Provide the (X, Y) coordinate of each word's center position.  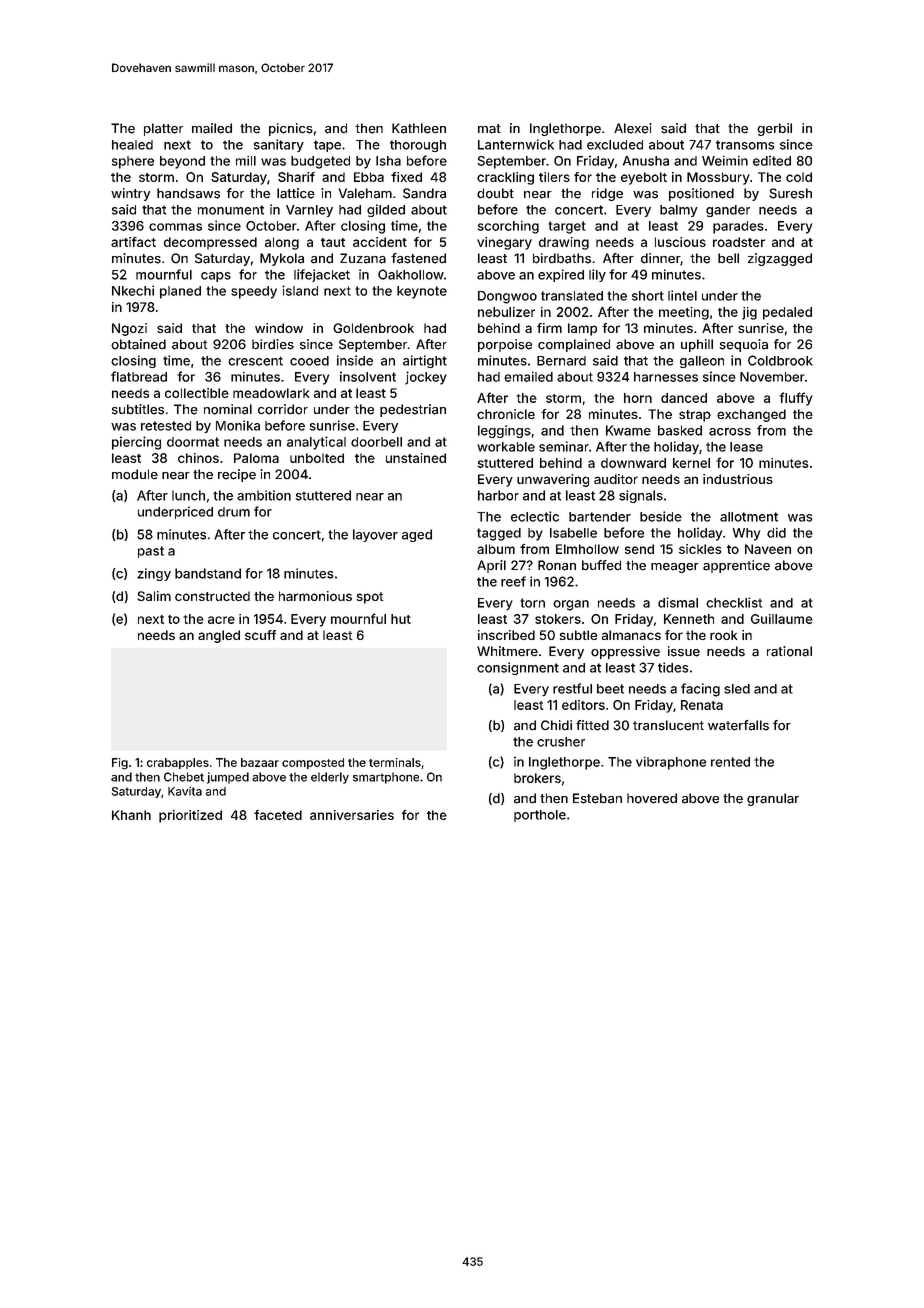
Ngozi (129, 329)
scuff (260, 635)
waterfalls (738, 725)
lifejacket (322, 275)
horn (638, 398)
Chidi (556, 725)
